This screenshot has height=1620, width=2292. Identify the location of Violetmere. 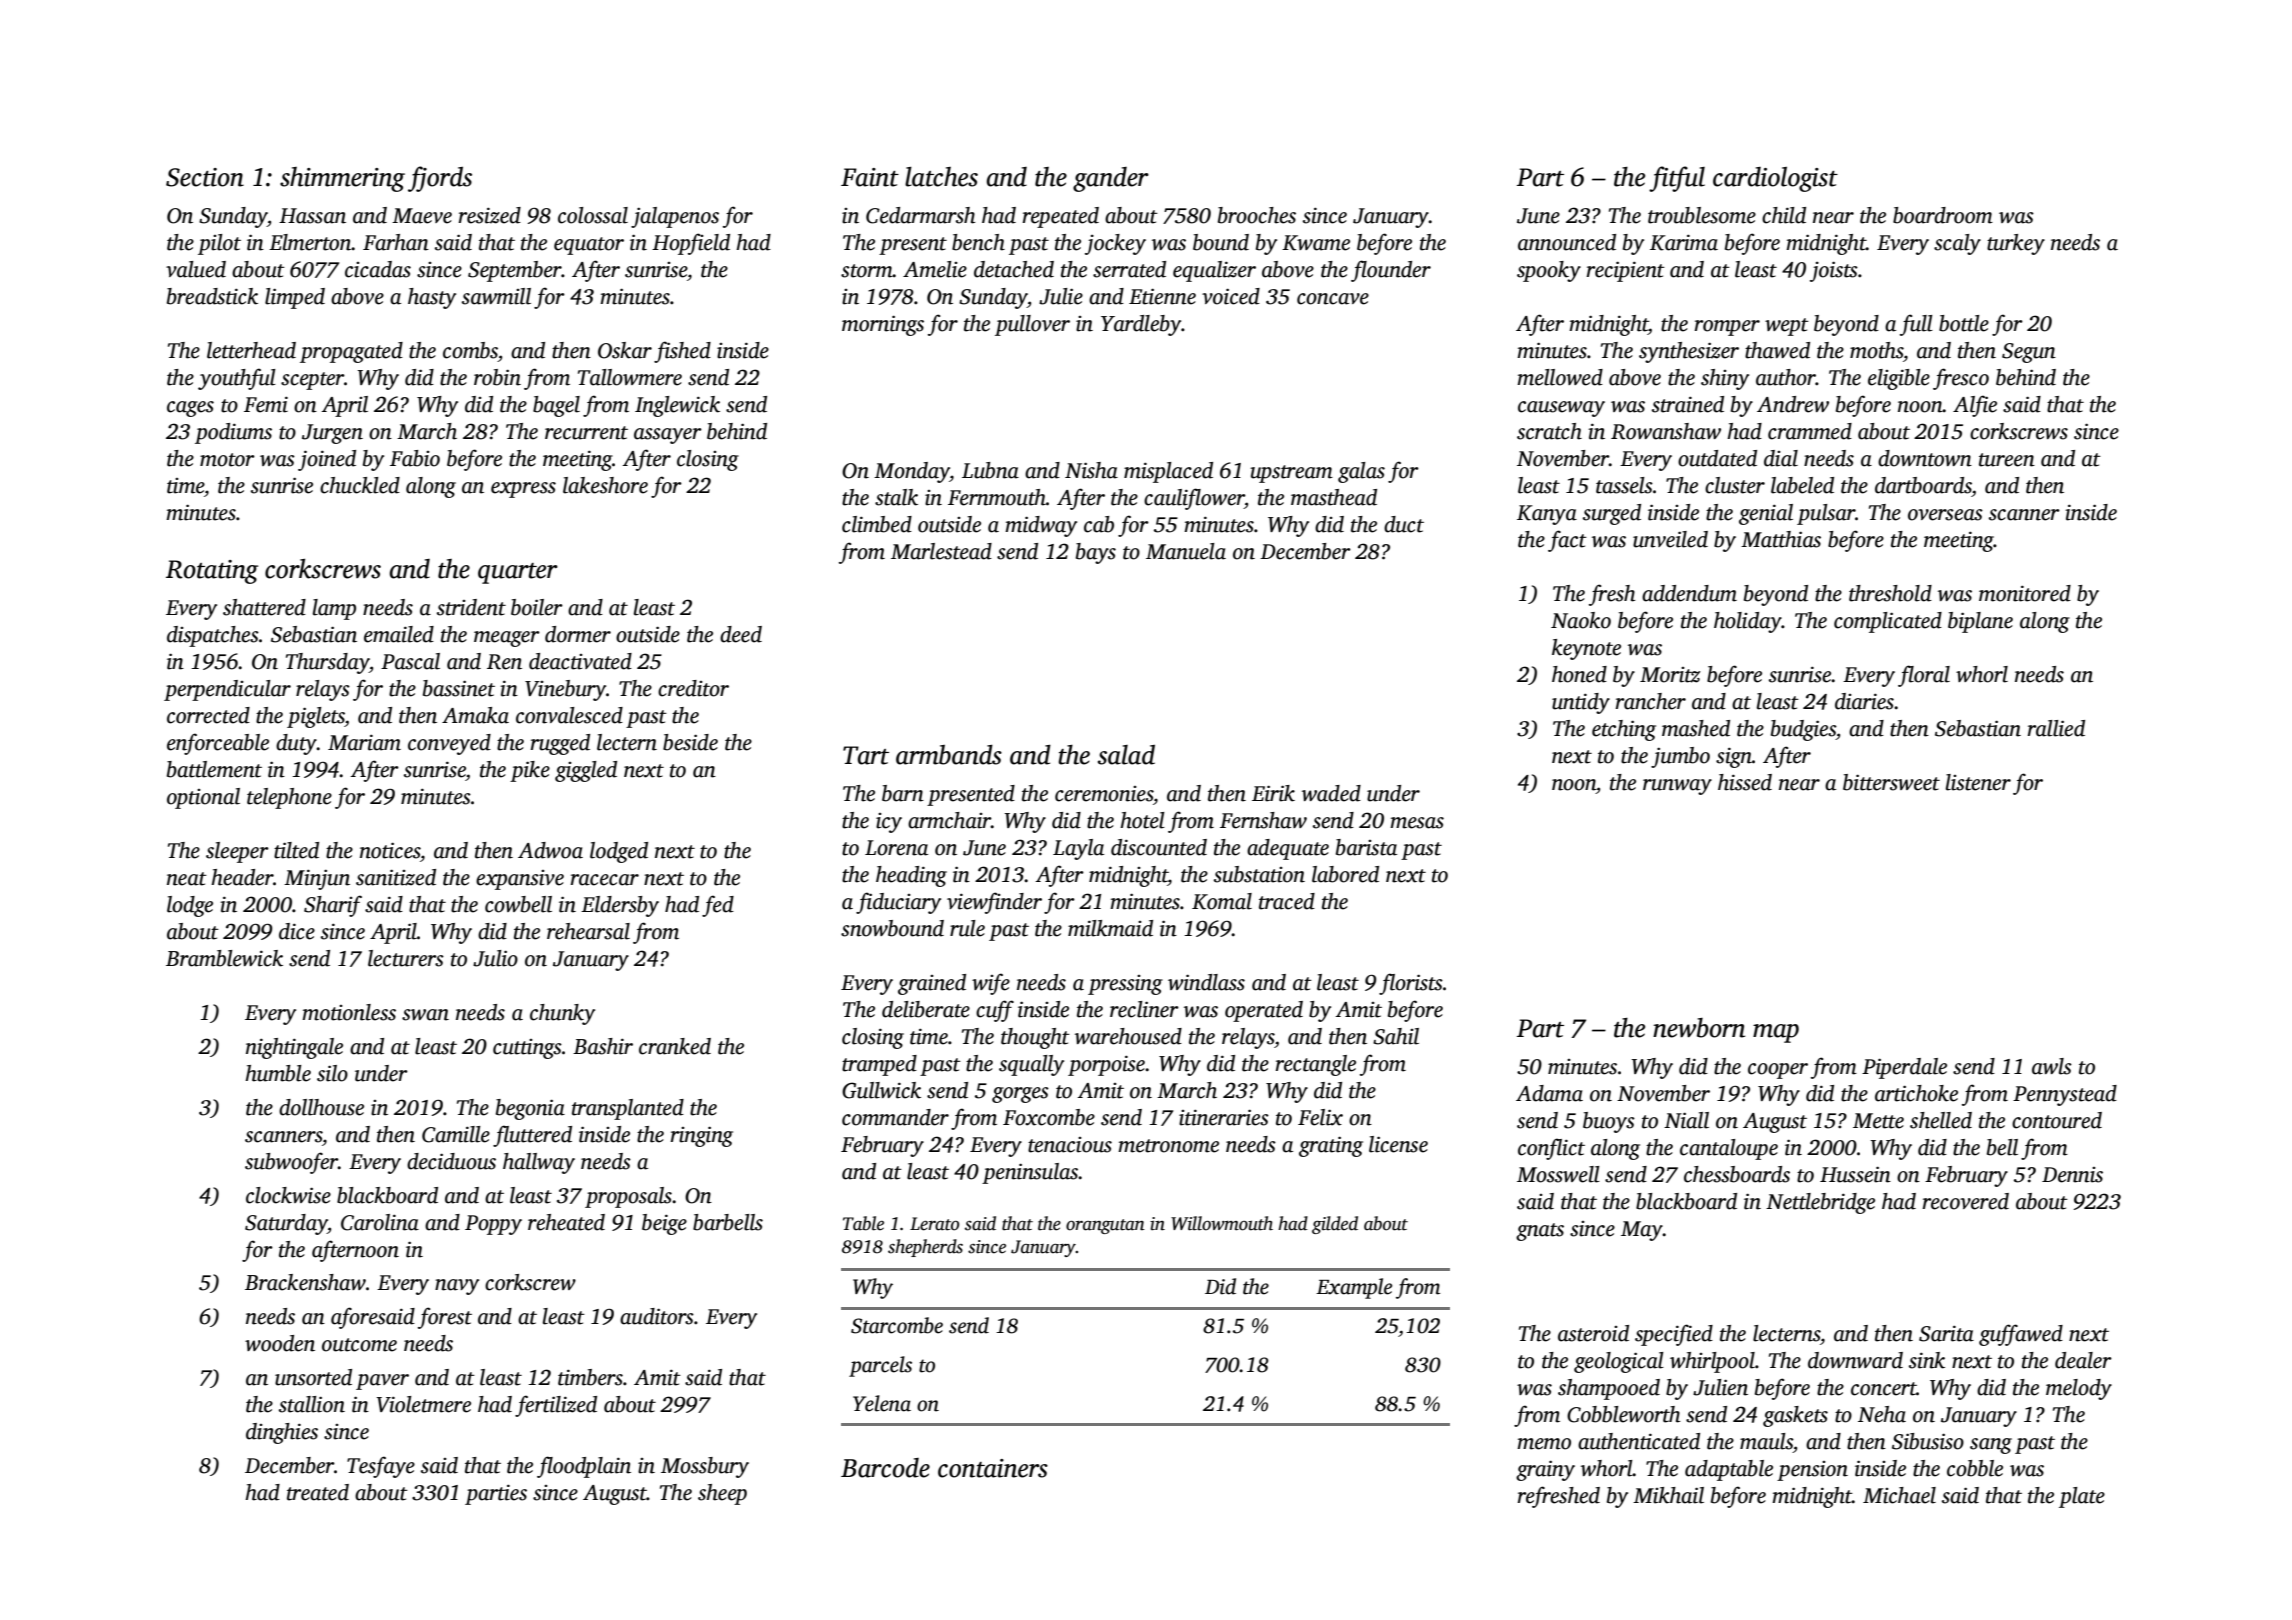
(423, 1404).
